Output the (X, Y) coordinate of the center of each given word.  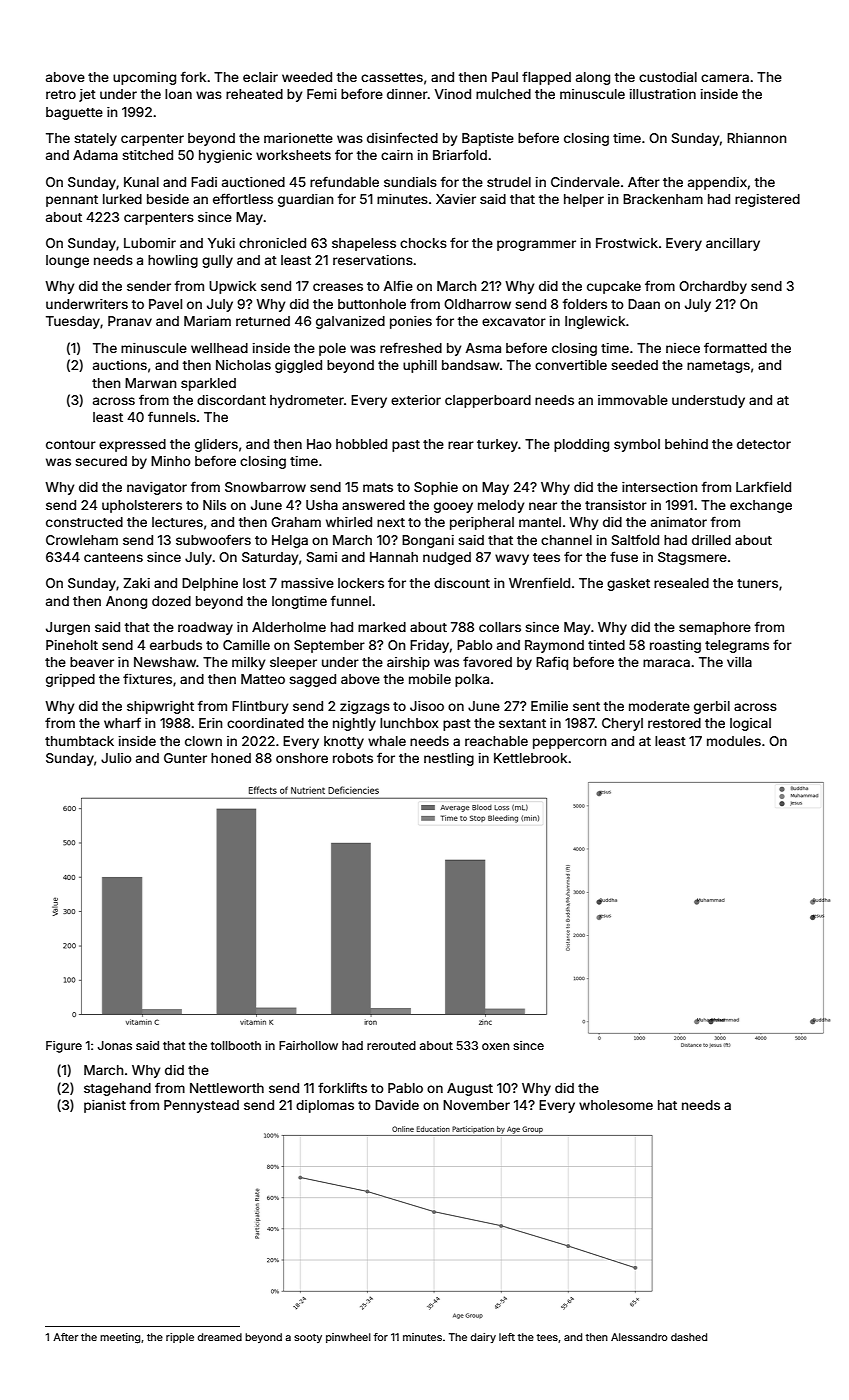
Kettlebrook (530, 758)
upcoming (144, 78)
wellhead (219, 348)
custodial (668, 77)
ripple (180, 1338)
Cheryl (622, 724)
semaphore (715, 628)
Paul (505, 77)
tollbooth (236, 1045)
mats (378, 487)
